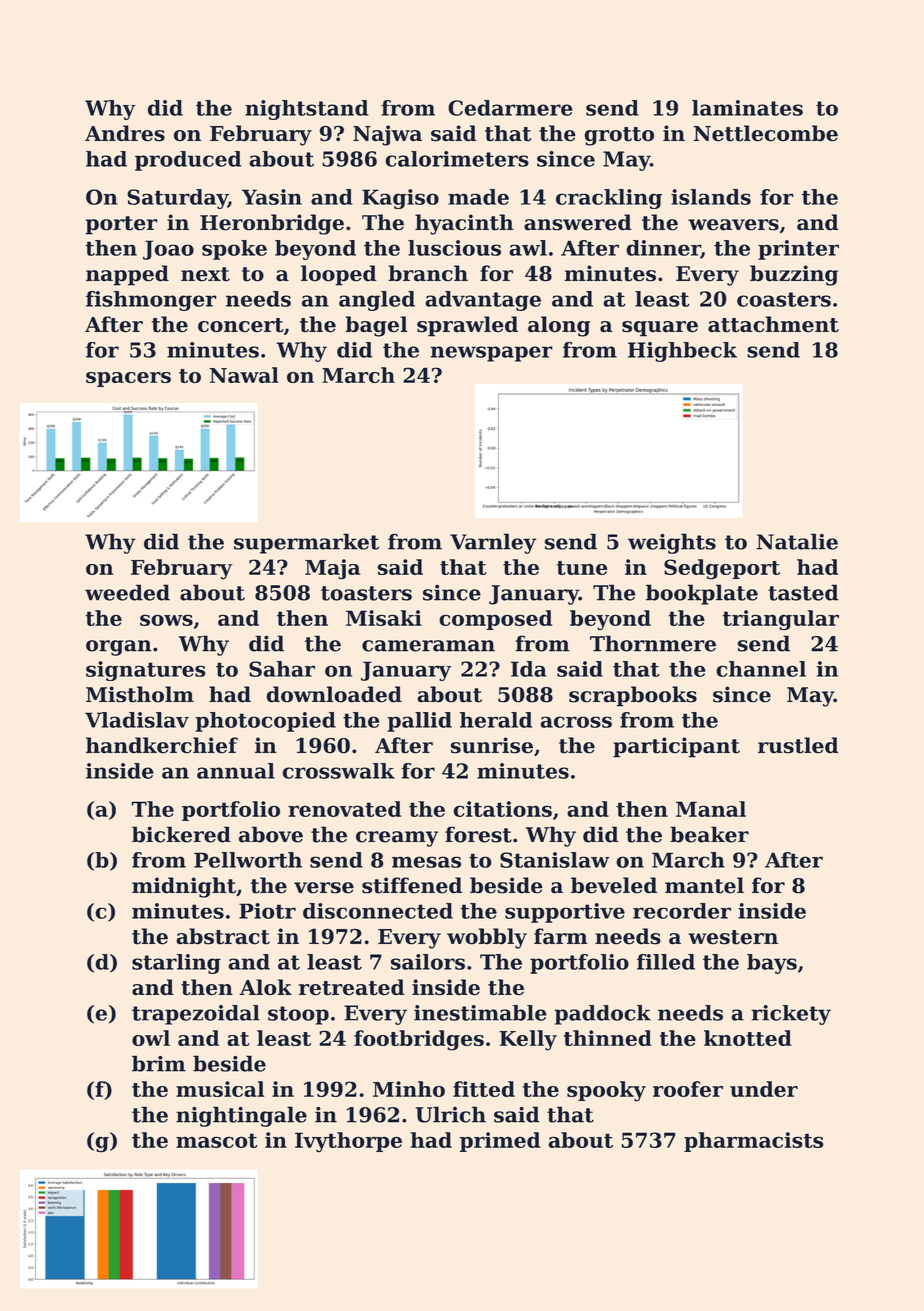 Image resolution: width=924 pixels, height=1311 pixels. I want to click on composed, so click(495, 620).
